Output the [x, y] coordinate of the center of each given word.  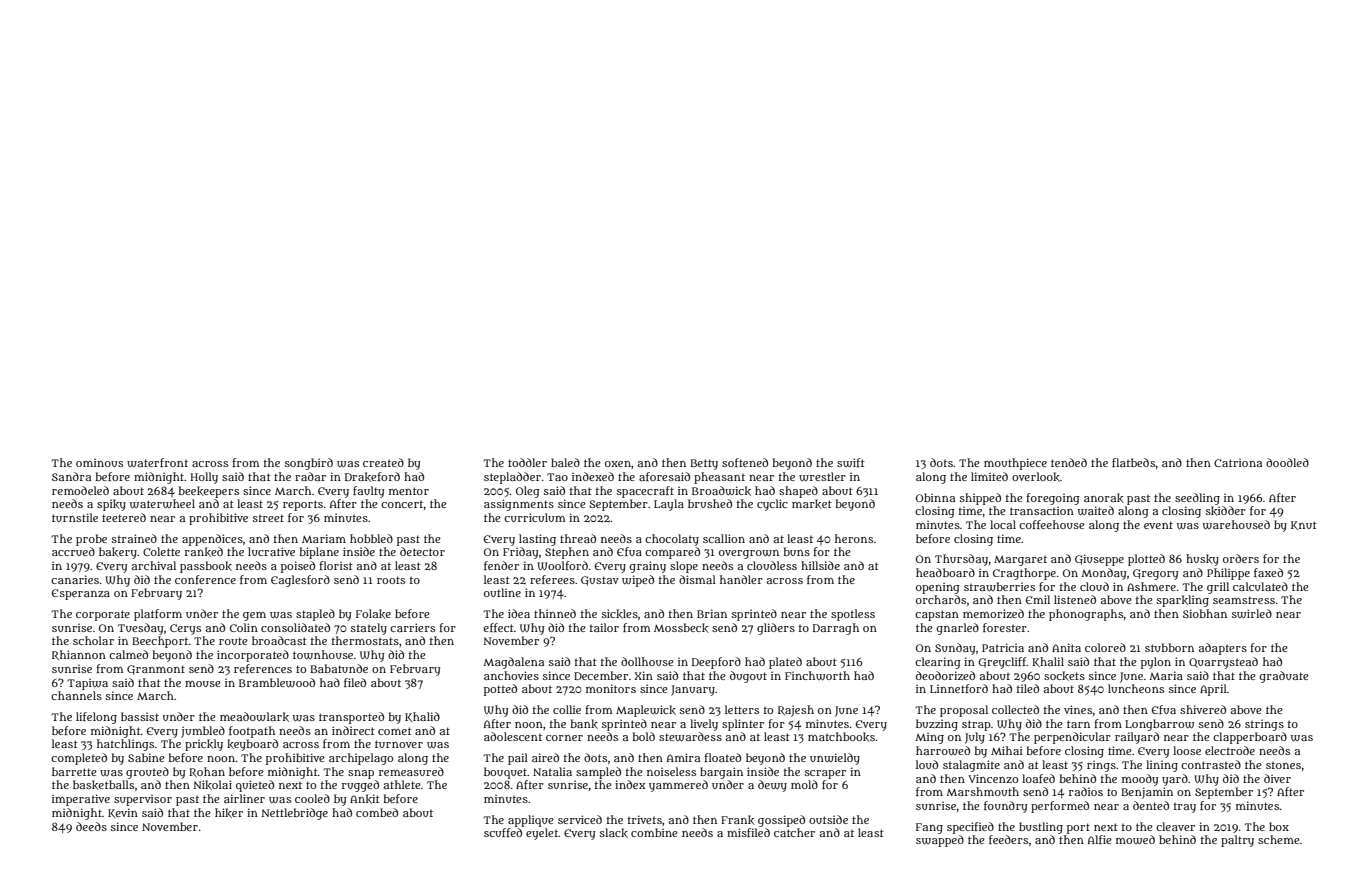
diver [1277, 778]
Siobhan [1205, 613]
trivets [645, 819]
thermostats [365, 640]
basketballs [103, 785]
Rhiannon [79, 655]
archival [154, 565]
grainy [648, 567]
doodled [1287, 462]
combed [377, 812]
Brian [712, 613]
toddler [527, 462]
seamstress [1244, 600]
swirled [1252, 614]
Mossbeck [681, 628]
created [383, 462]
